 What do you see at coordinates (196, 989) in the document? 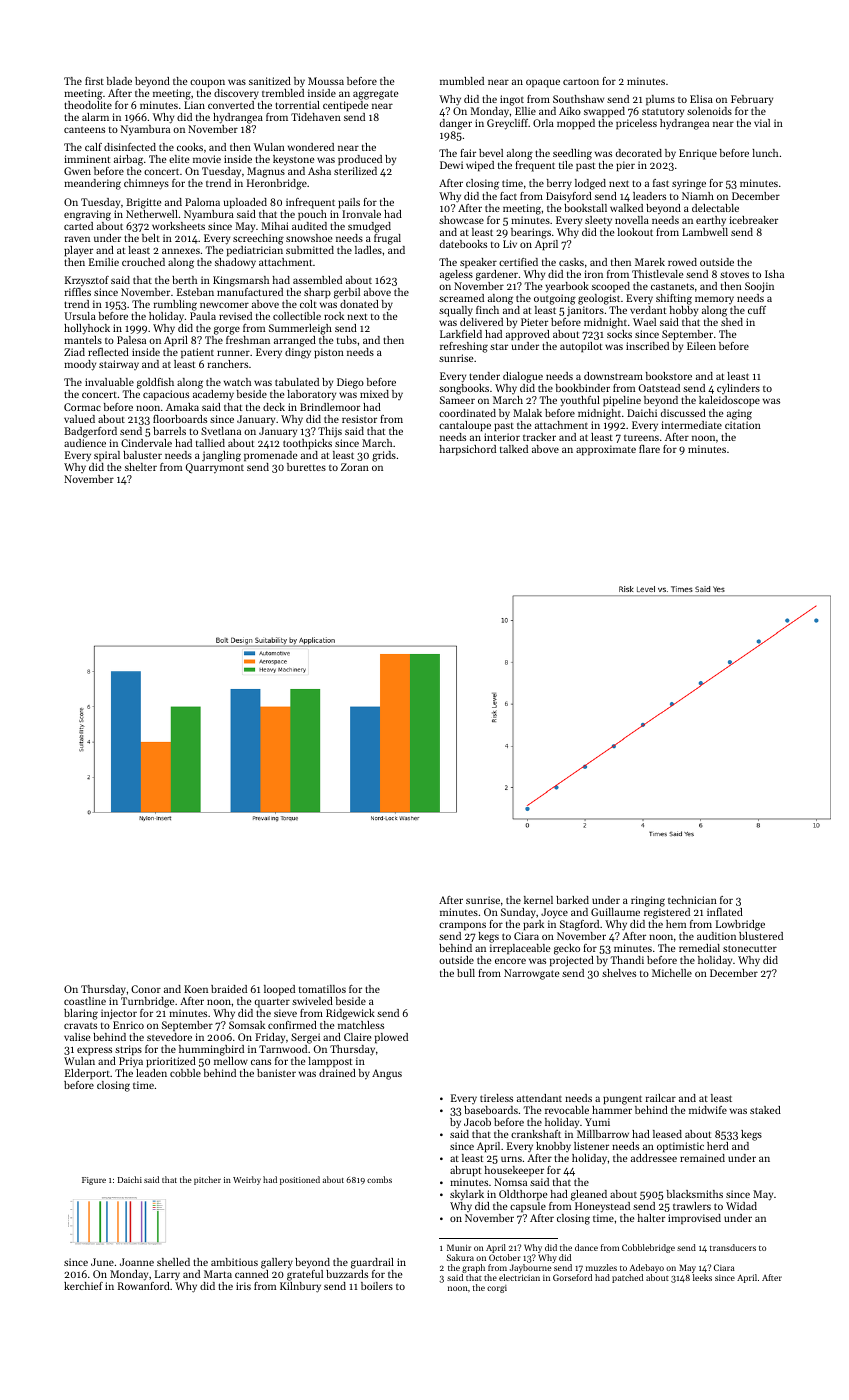
I see `Koen` at bounding box center [196, 989].
